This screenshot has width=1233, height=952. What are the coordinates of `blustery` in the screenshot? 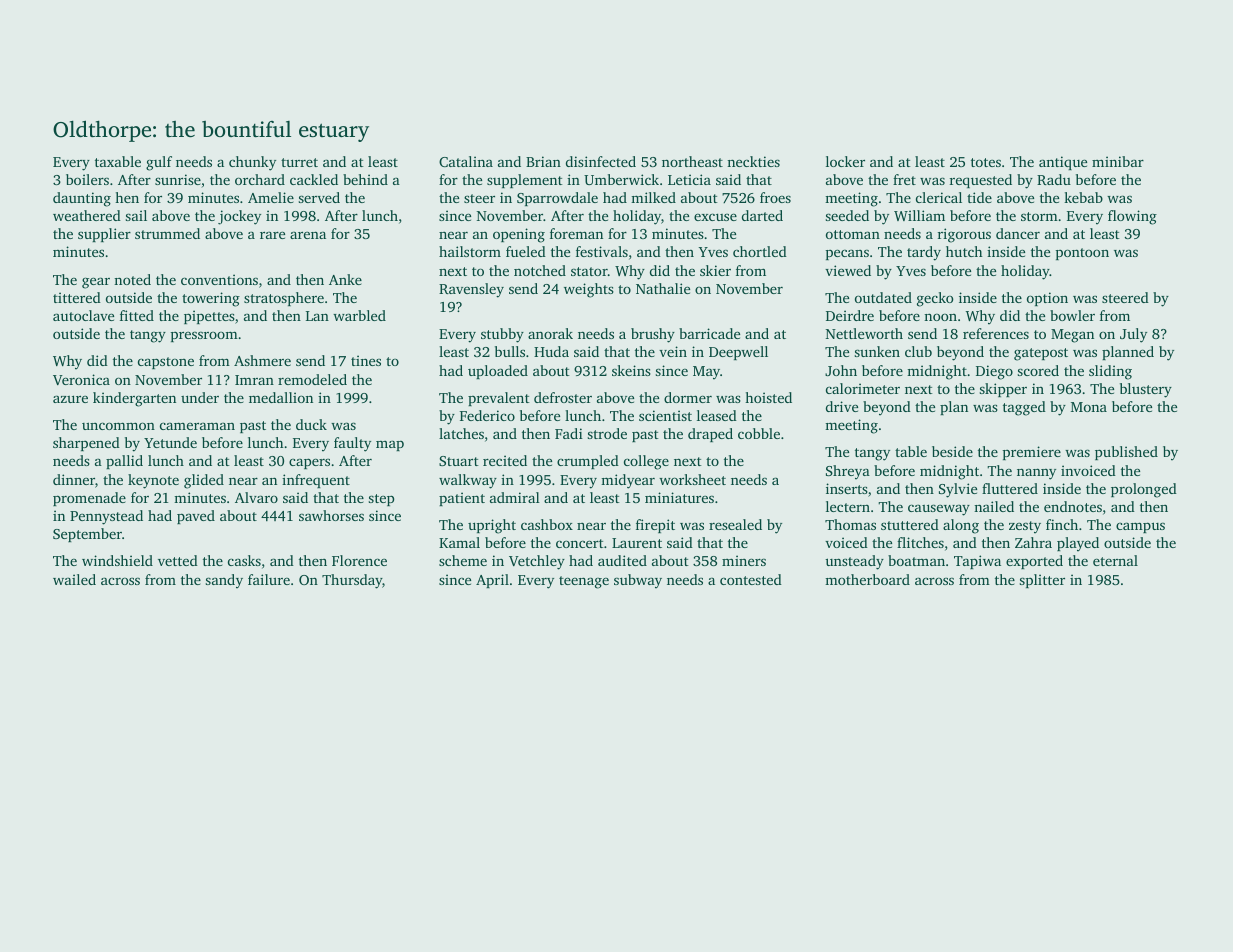 It's located at (1146, 390).
